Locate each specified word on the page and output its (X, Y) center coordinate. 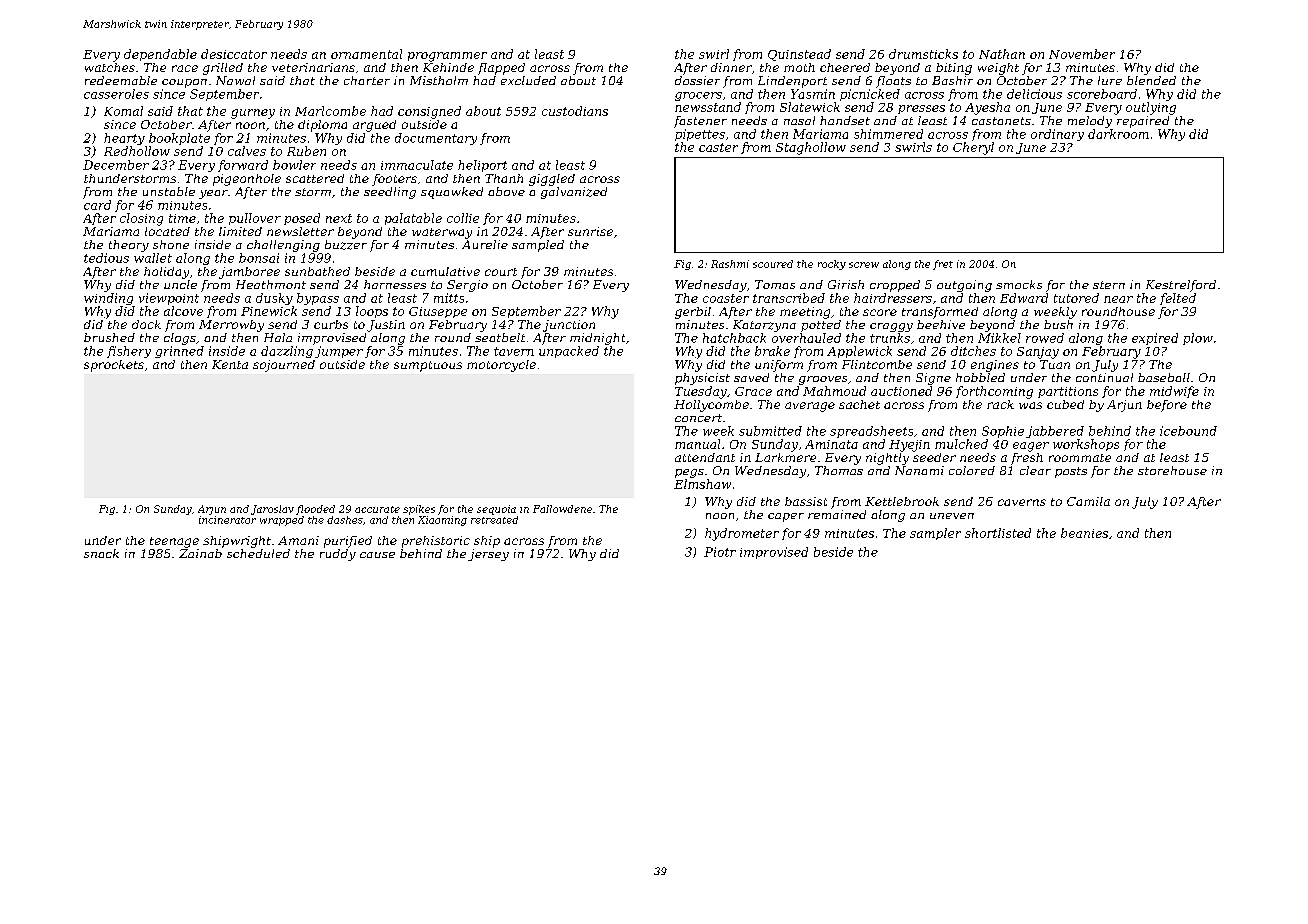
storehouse (1172, 470)
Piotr (720, 552)
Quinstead (799, 55)
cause (377, 555)
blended (1151, 80)
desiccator (234, 54)
